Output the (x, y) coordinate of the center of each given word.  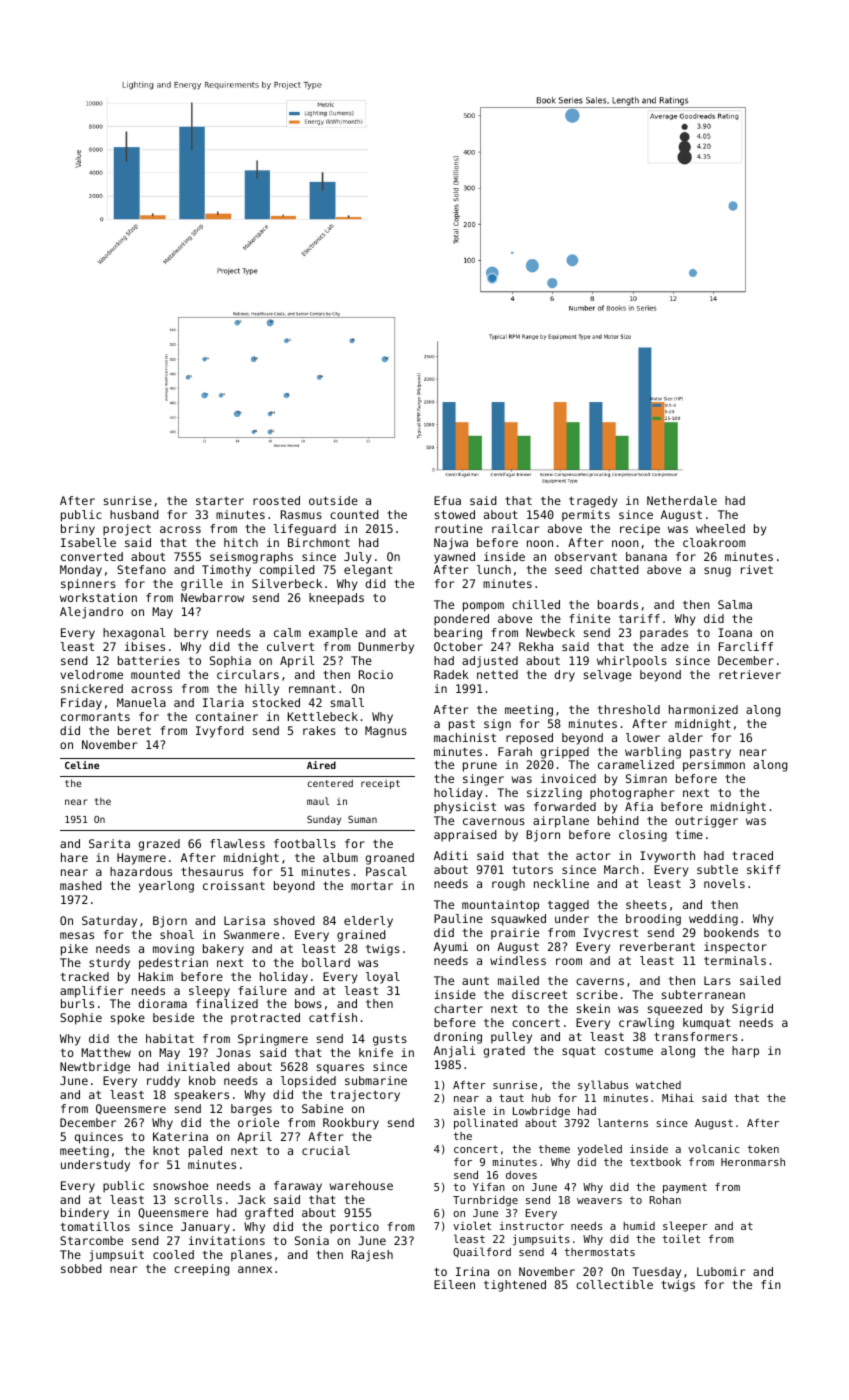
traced (752, 855)
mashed (81, 885)
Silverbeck (287, 583)
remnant (312, 688)
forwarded (565, 806)
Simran (646, 778)
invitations (227, 1240)
